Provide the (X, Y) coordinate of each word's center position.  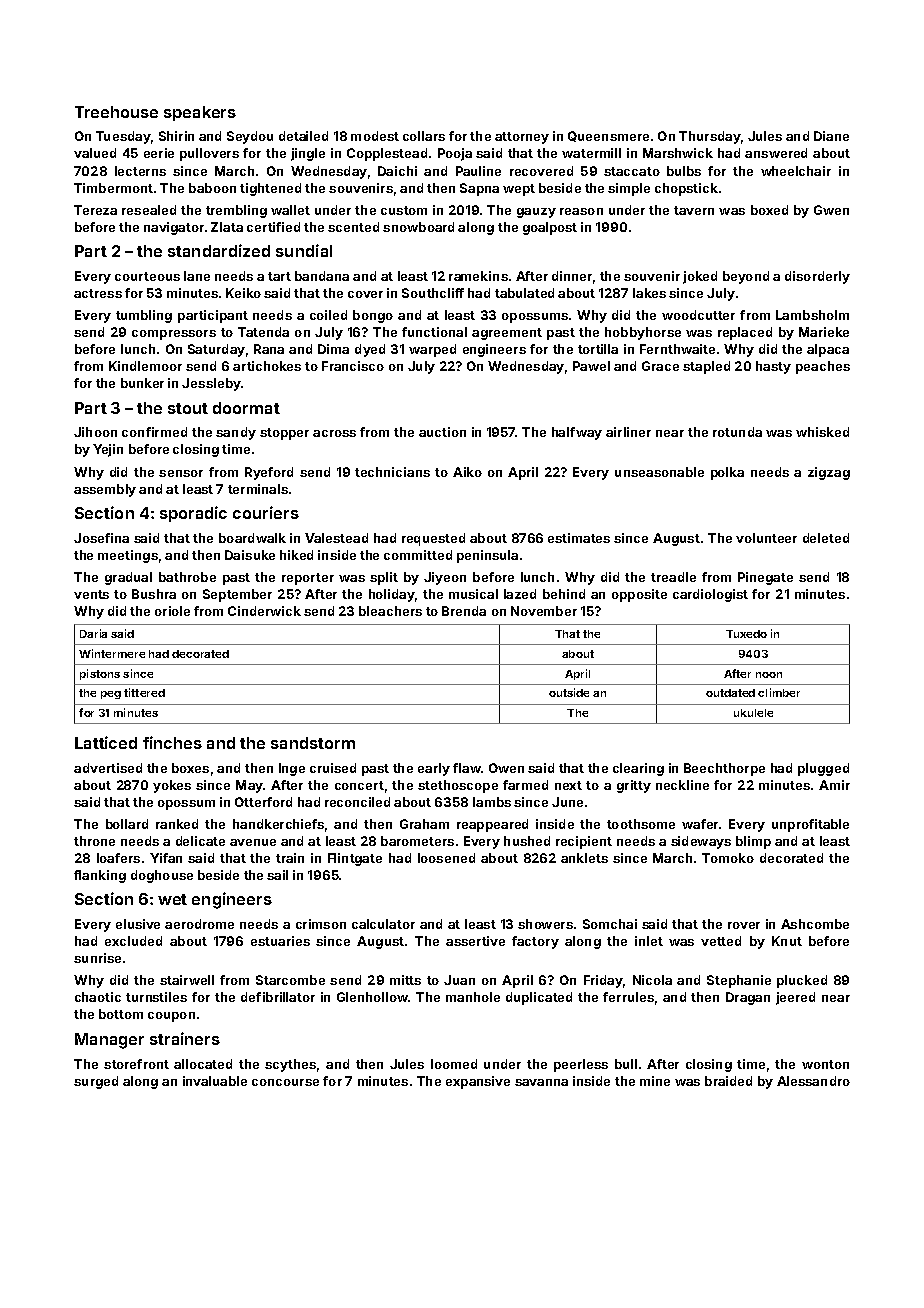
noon (769, 675)
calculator (383, 924)
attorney (522, 138)
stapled (706, 367)
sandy (236, 433)
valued (95, 153)
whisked (822, 432)
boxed (769, 210)
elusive (138, 924)
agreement (507, 334)
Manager (109, 1041)
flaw (467, 768)
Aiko (467, 472)
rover (744, 925)
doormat (246, 408)
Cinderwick (264, 611)
